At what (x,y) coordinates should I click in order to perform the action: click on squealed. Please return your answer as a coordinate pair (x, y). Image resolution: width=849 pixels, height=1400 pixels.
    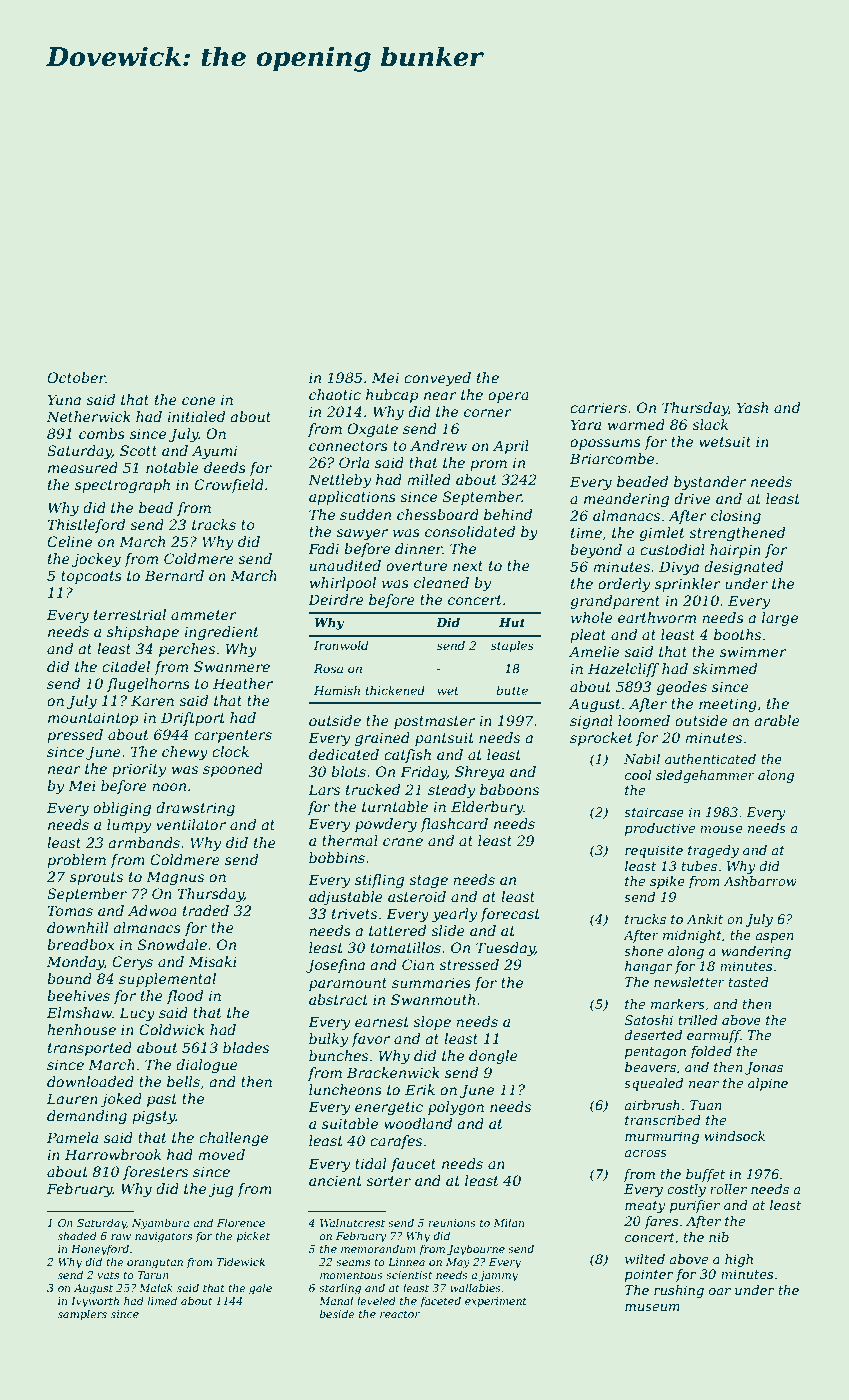
    Looking at the image, I should click on (653, 1084).
